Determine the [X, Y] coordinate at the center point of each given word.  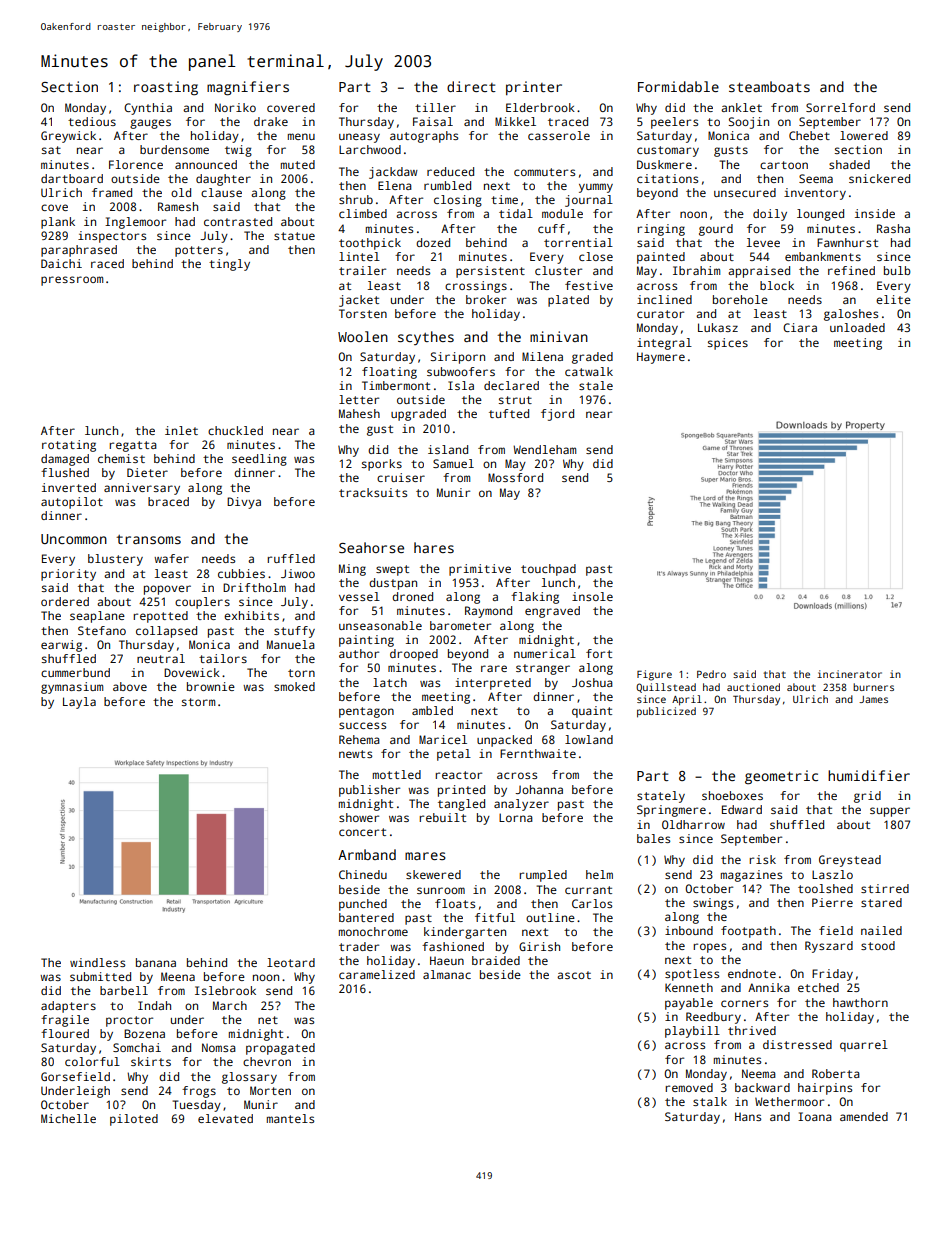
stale [596, 385]
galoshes [851, 315]
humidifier [869, 775]
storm [198, 702]
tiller [435, 107]
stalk [710, 1101]
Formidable [678, 86]
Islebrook [225, 990]
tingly [229, 265]
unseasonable [380, 625]
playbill [692, 1032]
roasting [166, 88]
